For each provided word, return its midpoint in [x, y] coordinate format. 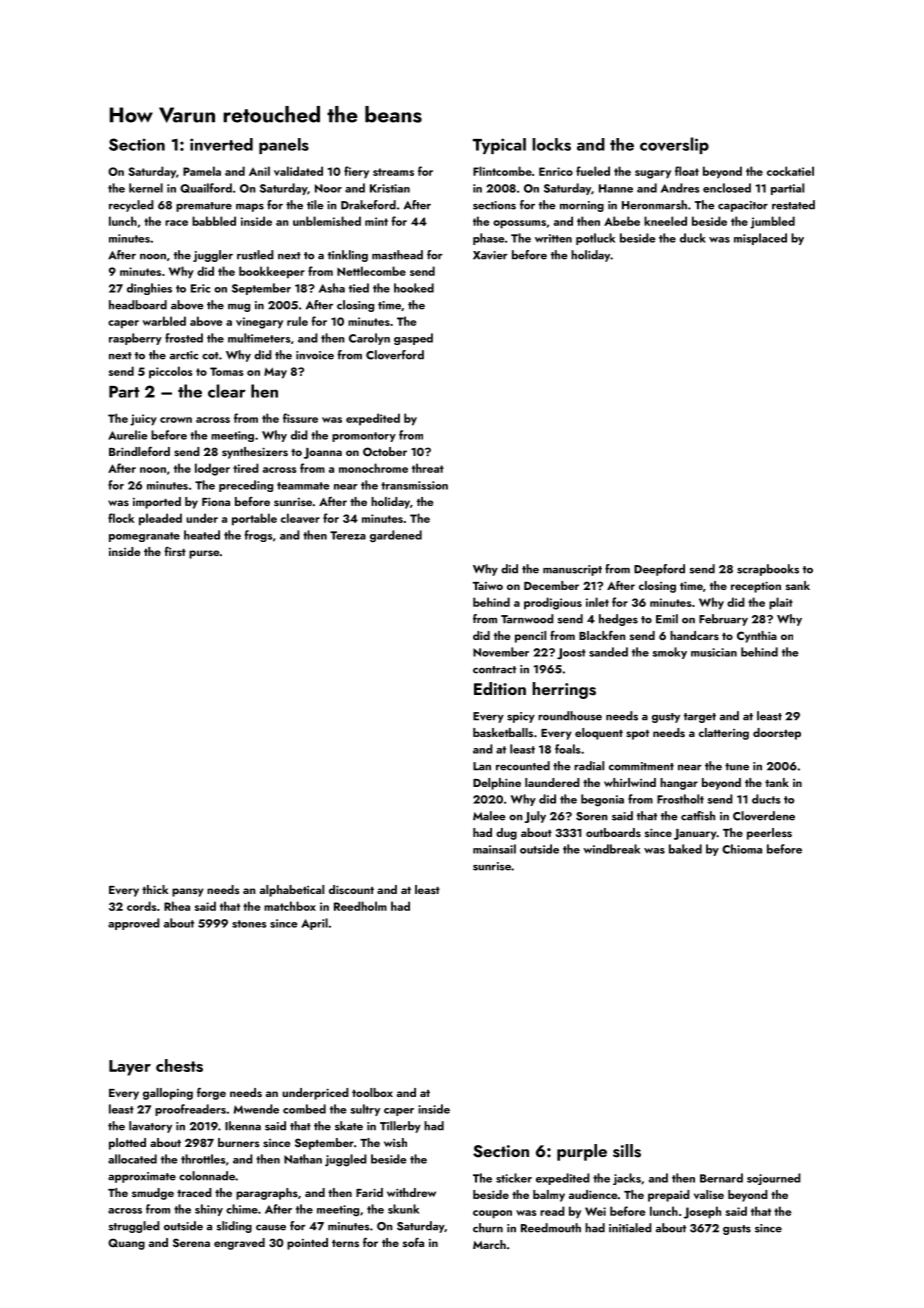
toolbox [372, 1092]
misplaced [760, 239]
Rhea [177, 906]
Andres [680, 188]
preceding [246, 486]
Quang [126, 1244]
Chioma [742, 849]
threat [428, 468]
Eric [200, 288]
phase [489, 239]
